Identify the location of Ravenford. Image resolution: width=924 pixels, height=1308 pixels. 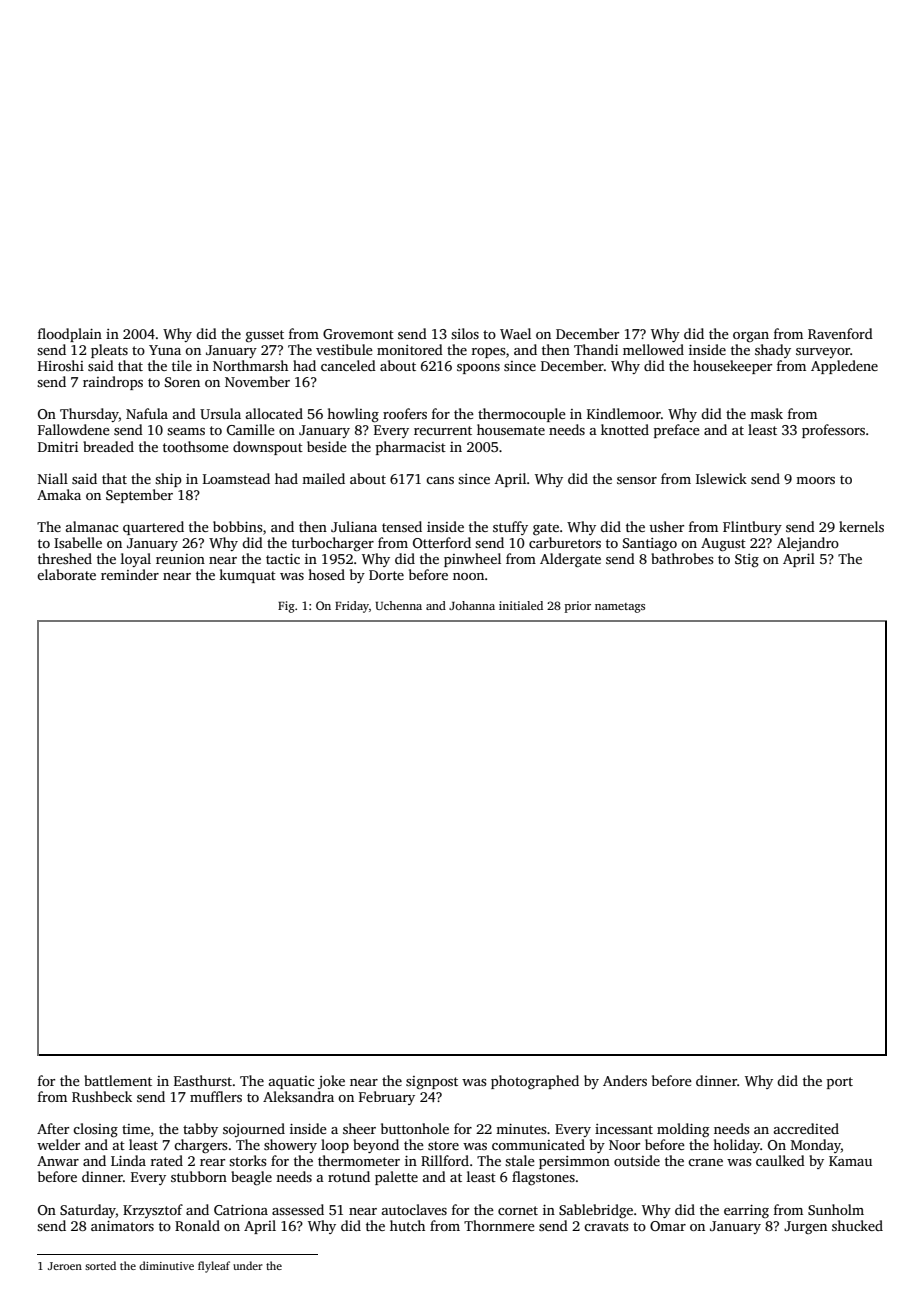
(840, 333).
